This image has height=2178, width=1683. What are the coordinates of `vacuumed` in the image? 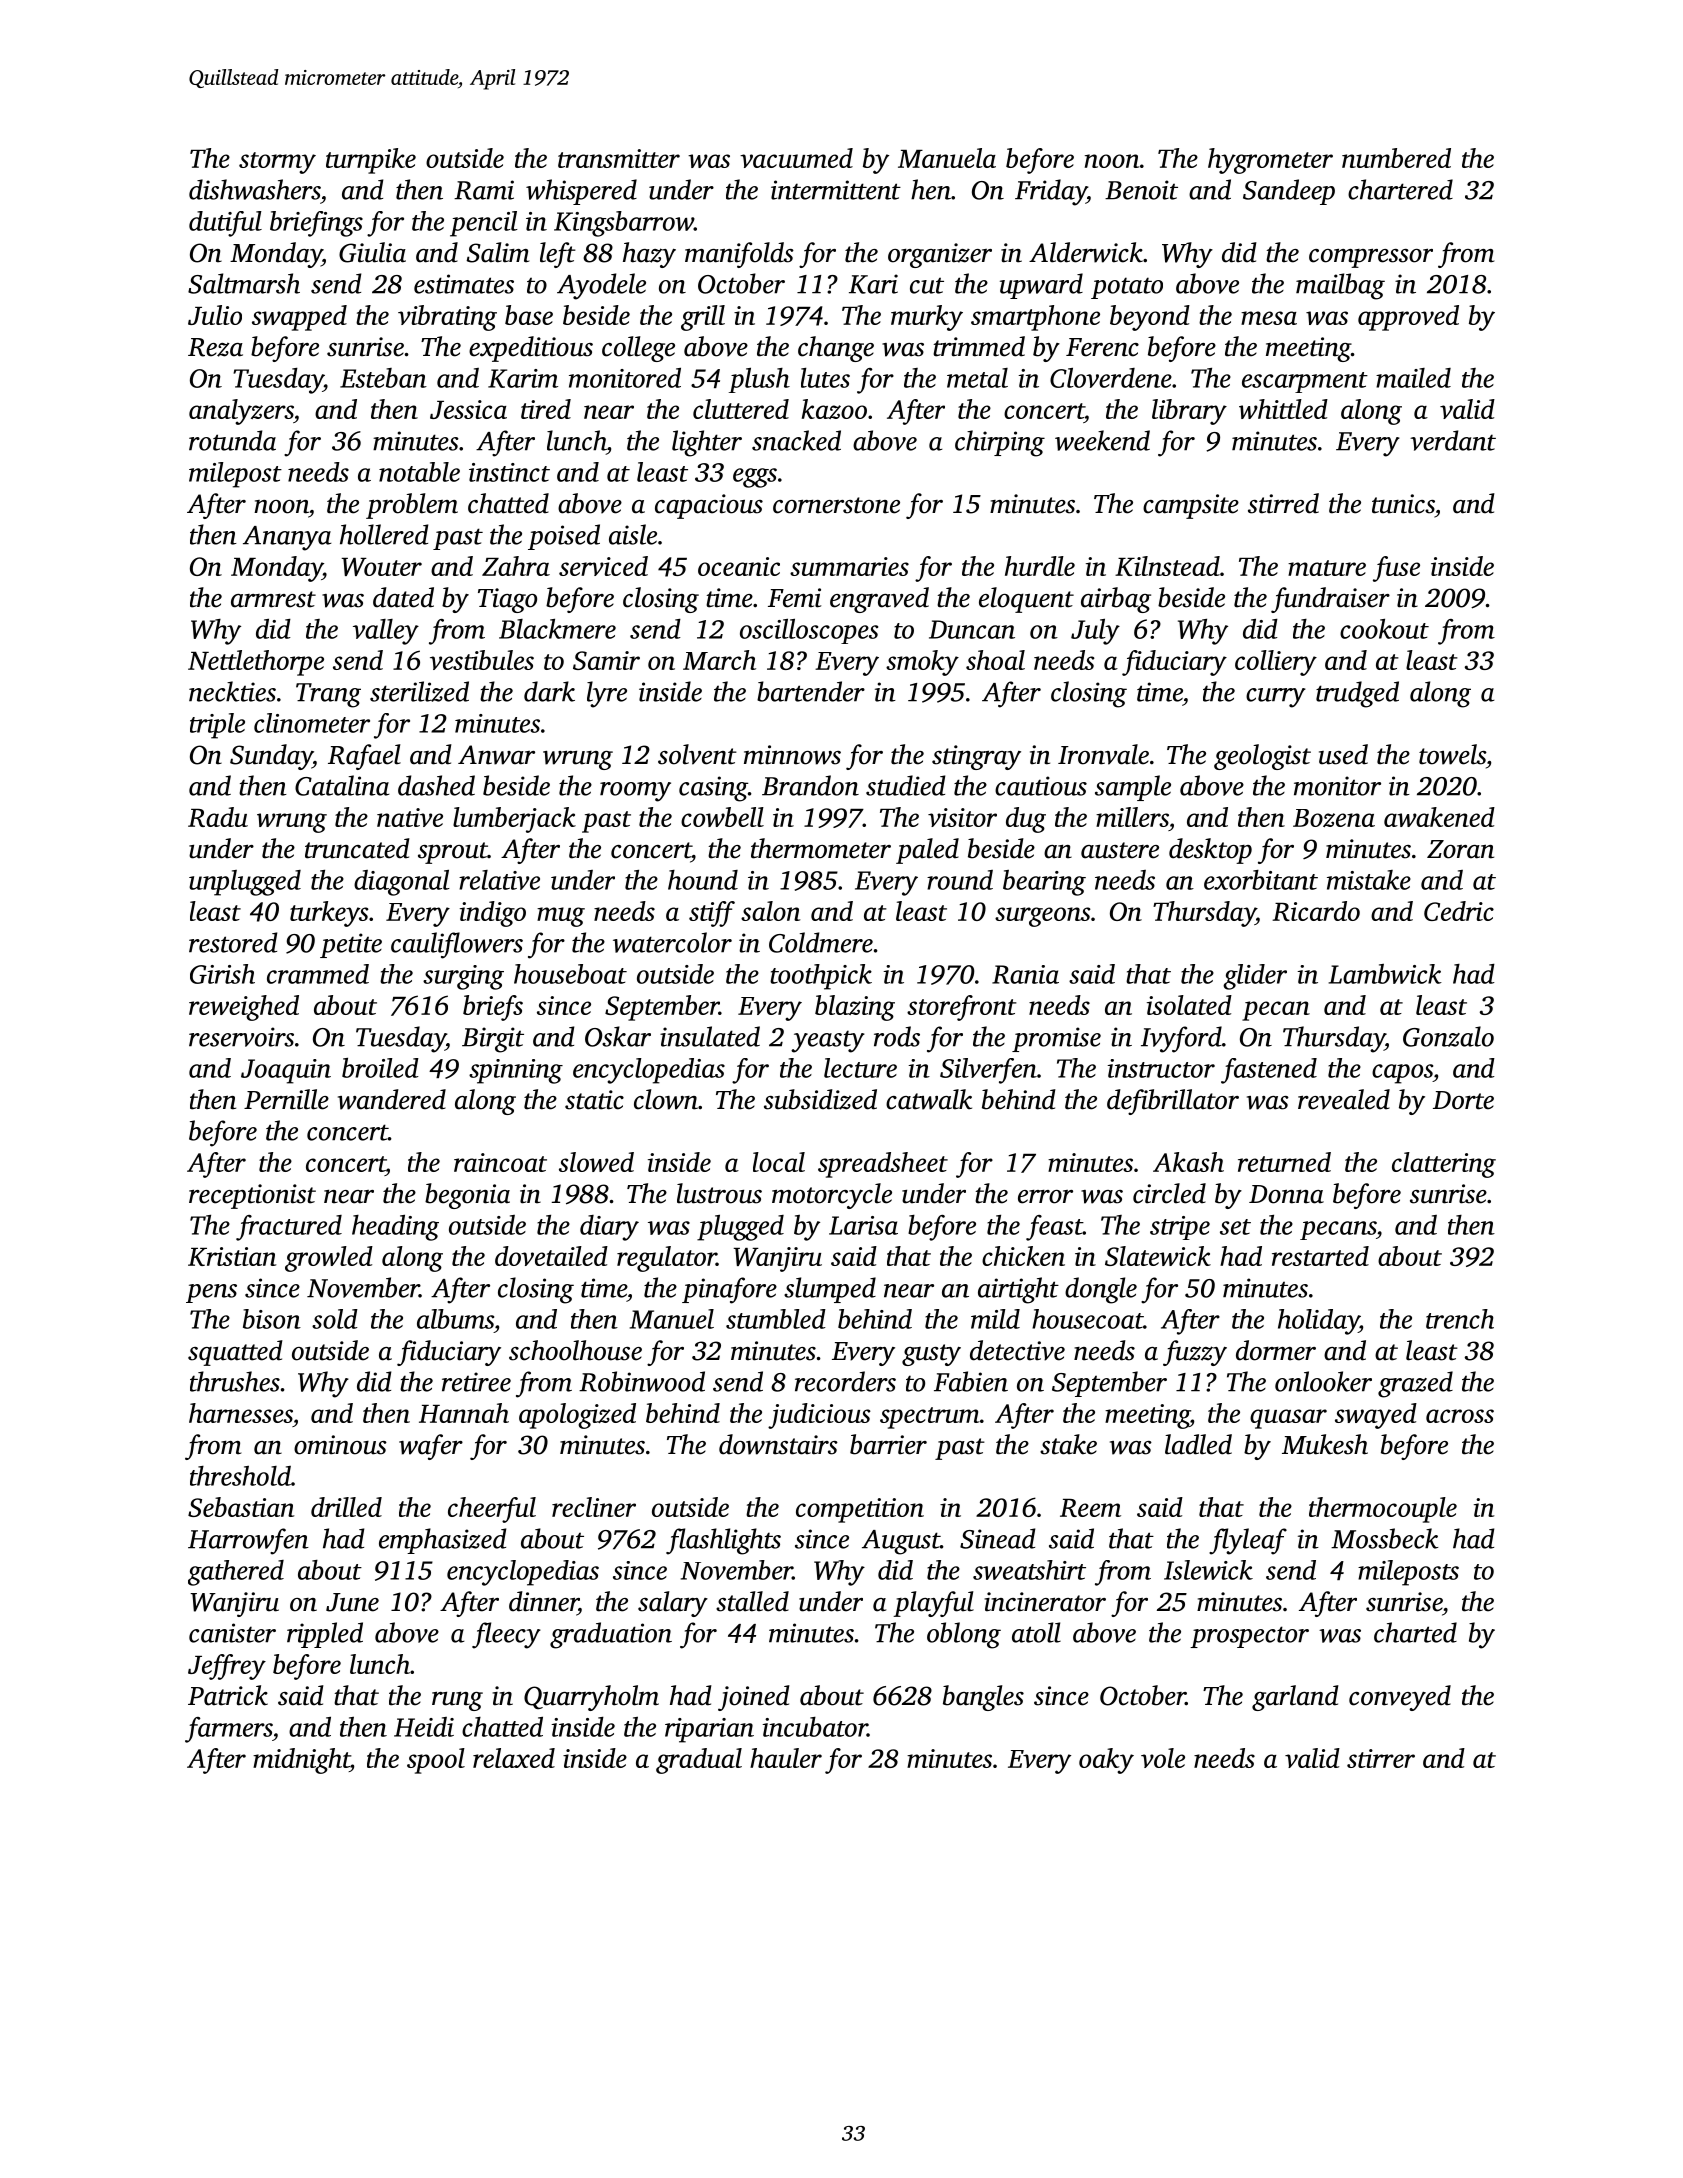 It's located at (796, 158).
